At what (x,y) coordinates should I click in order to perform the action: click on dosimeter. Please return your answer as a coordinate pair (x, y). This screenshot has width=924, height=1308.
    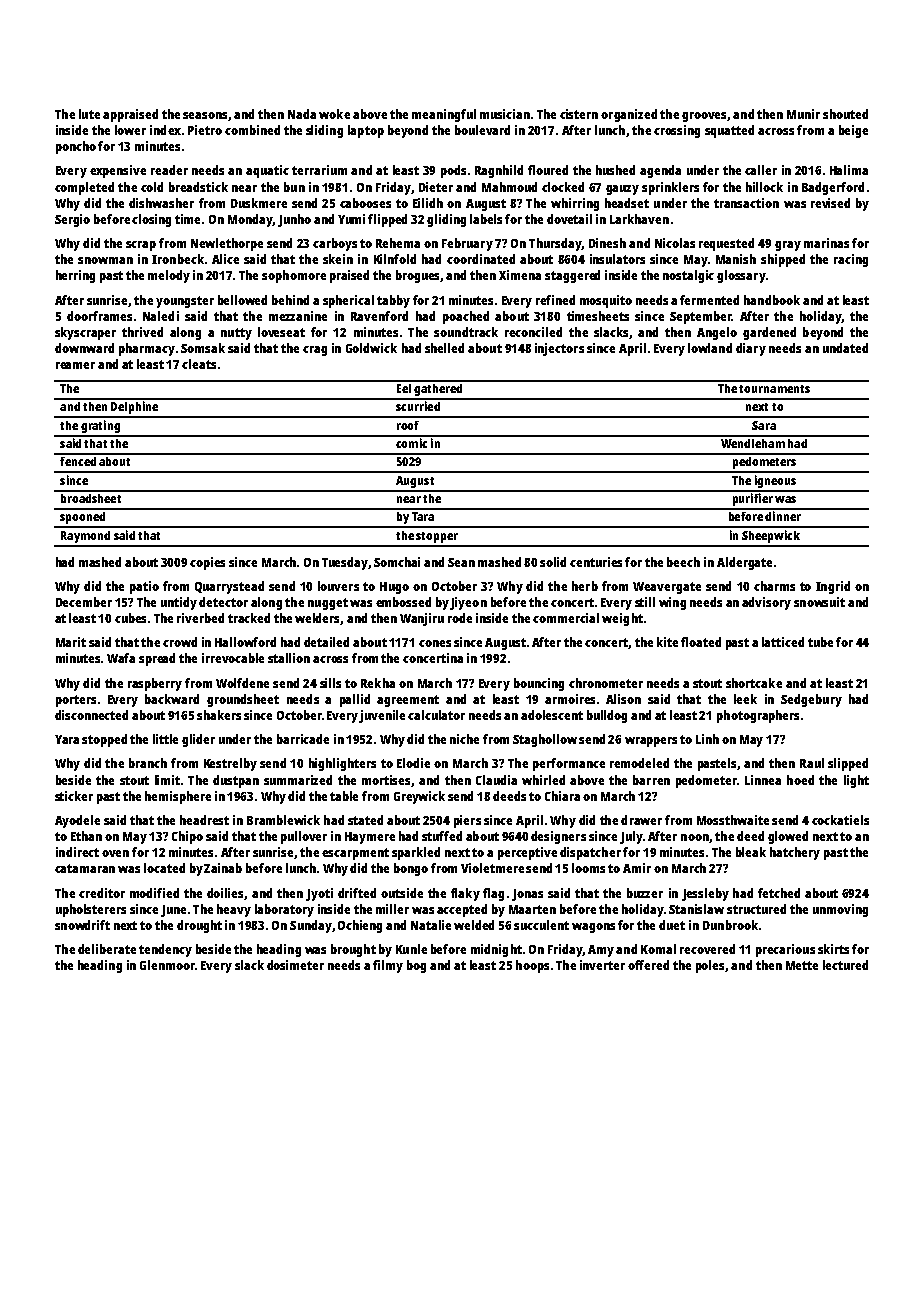
    Looking at the image, I should click on (295, 965).
